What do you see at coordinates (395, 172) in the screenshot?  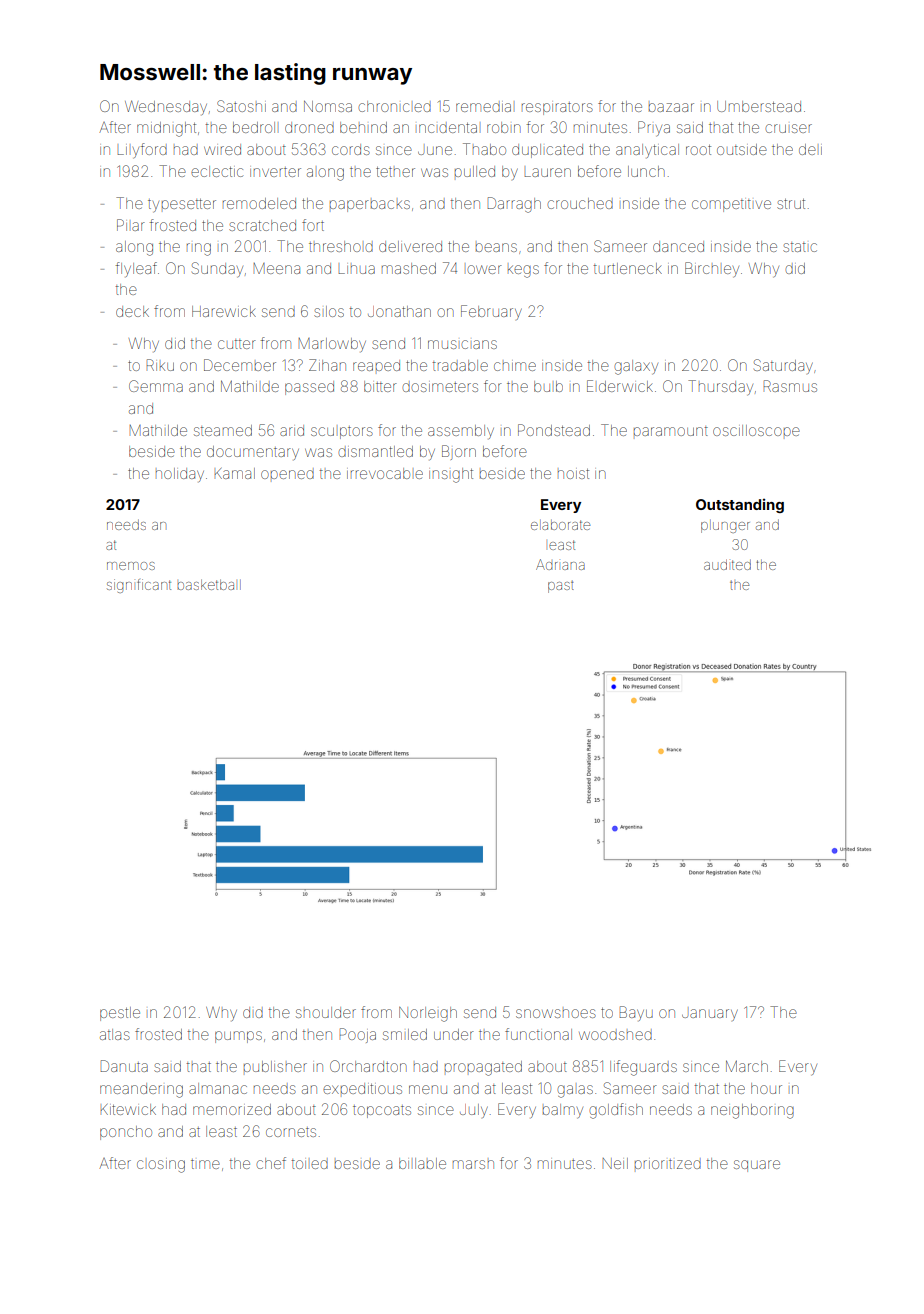 I see `tether` at bounding box center [395, 172].
